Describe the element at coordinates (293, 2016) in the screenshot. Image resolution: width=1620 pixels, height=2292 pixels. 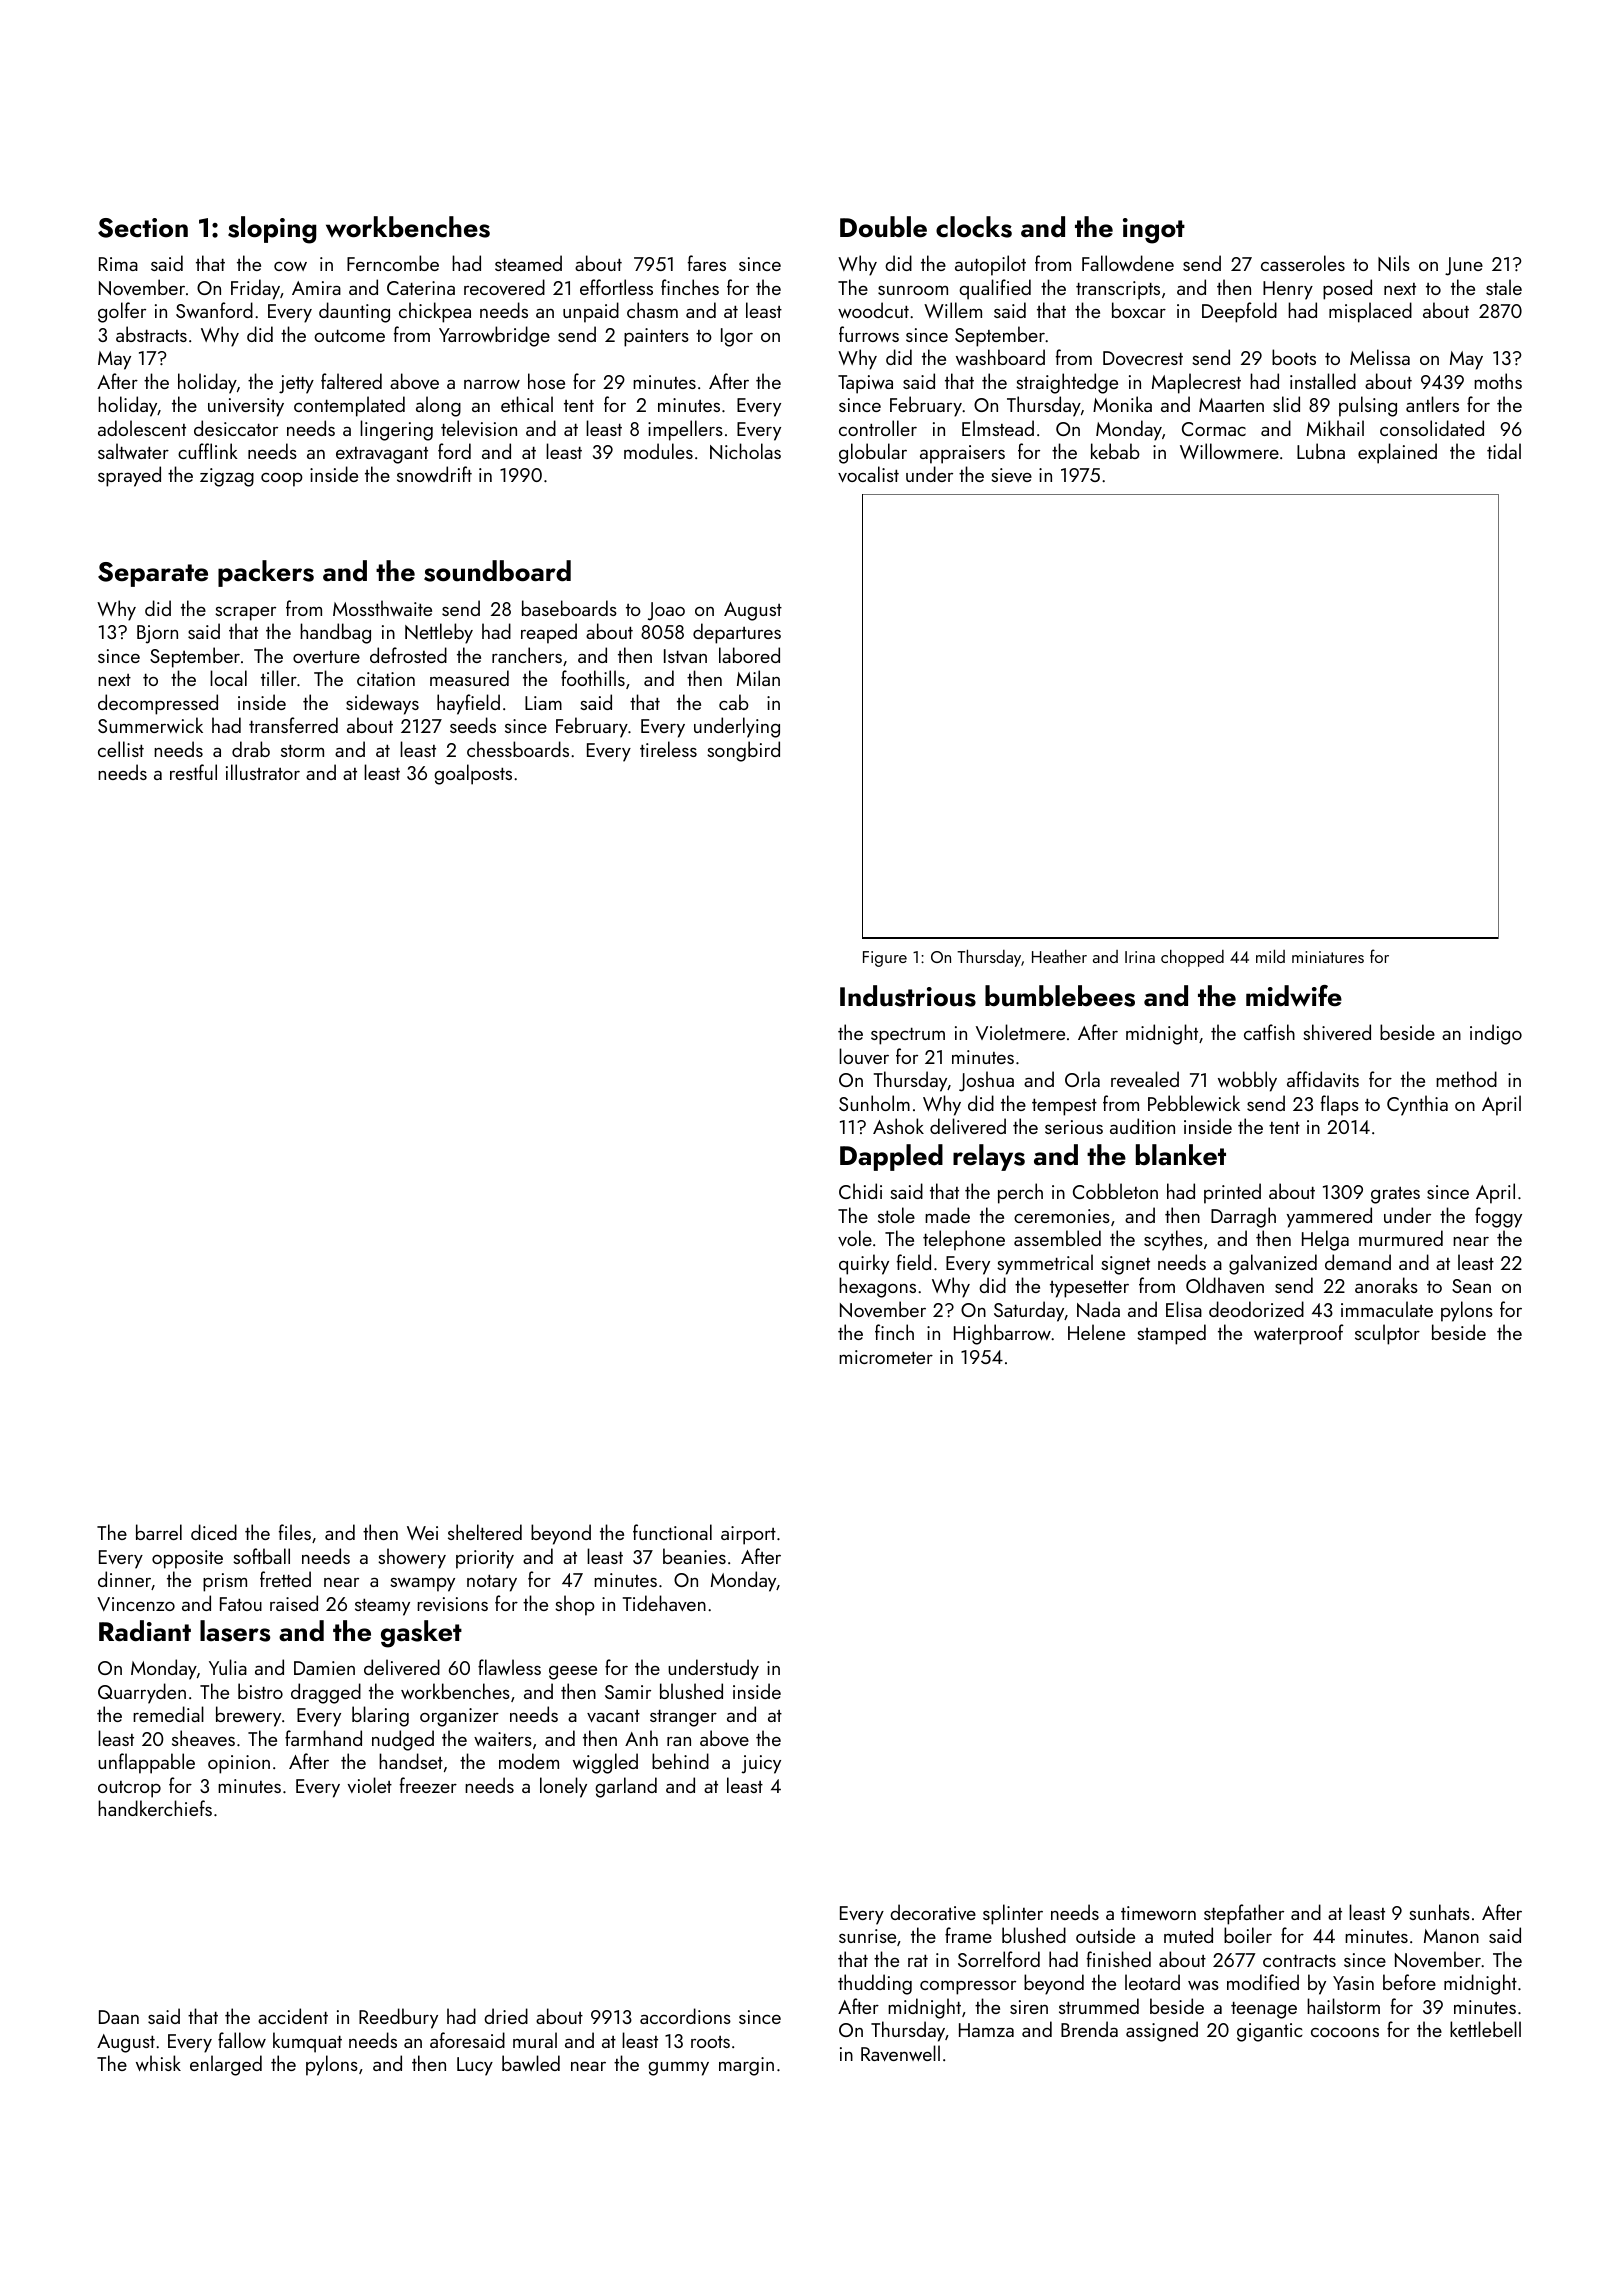
I see `accident` at that location.
